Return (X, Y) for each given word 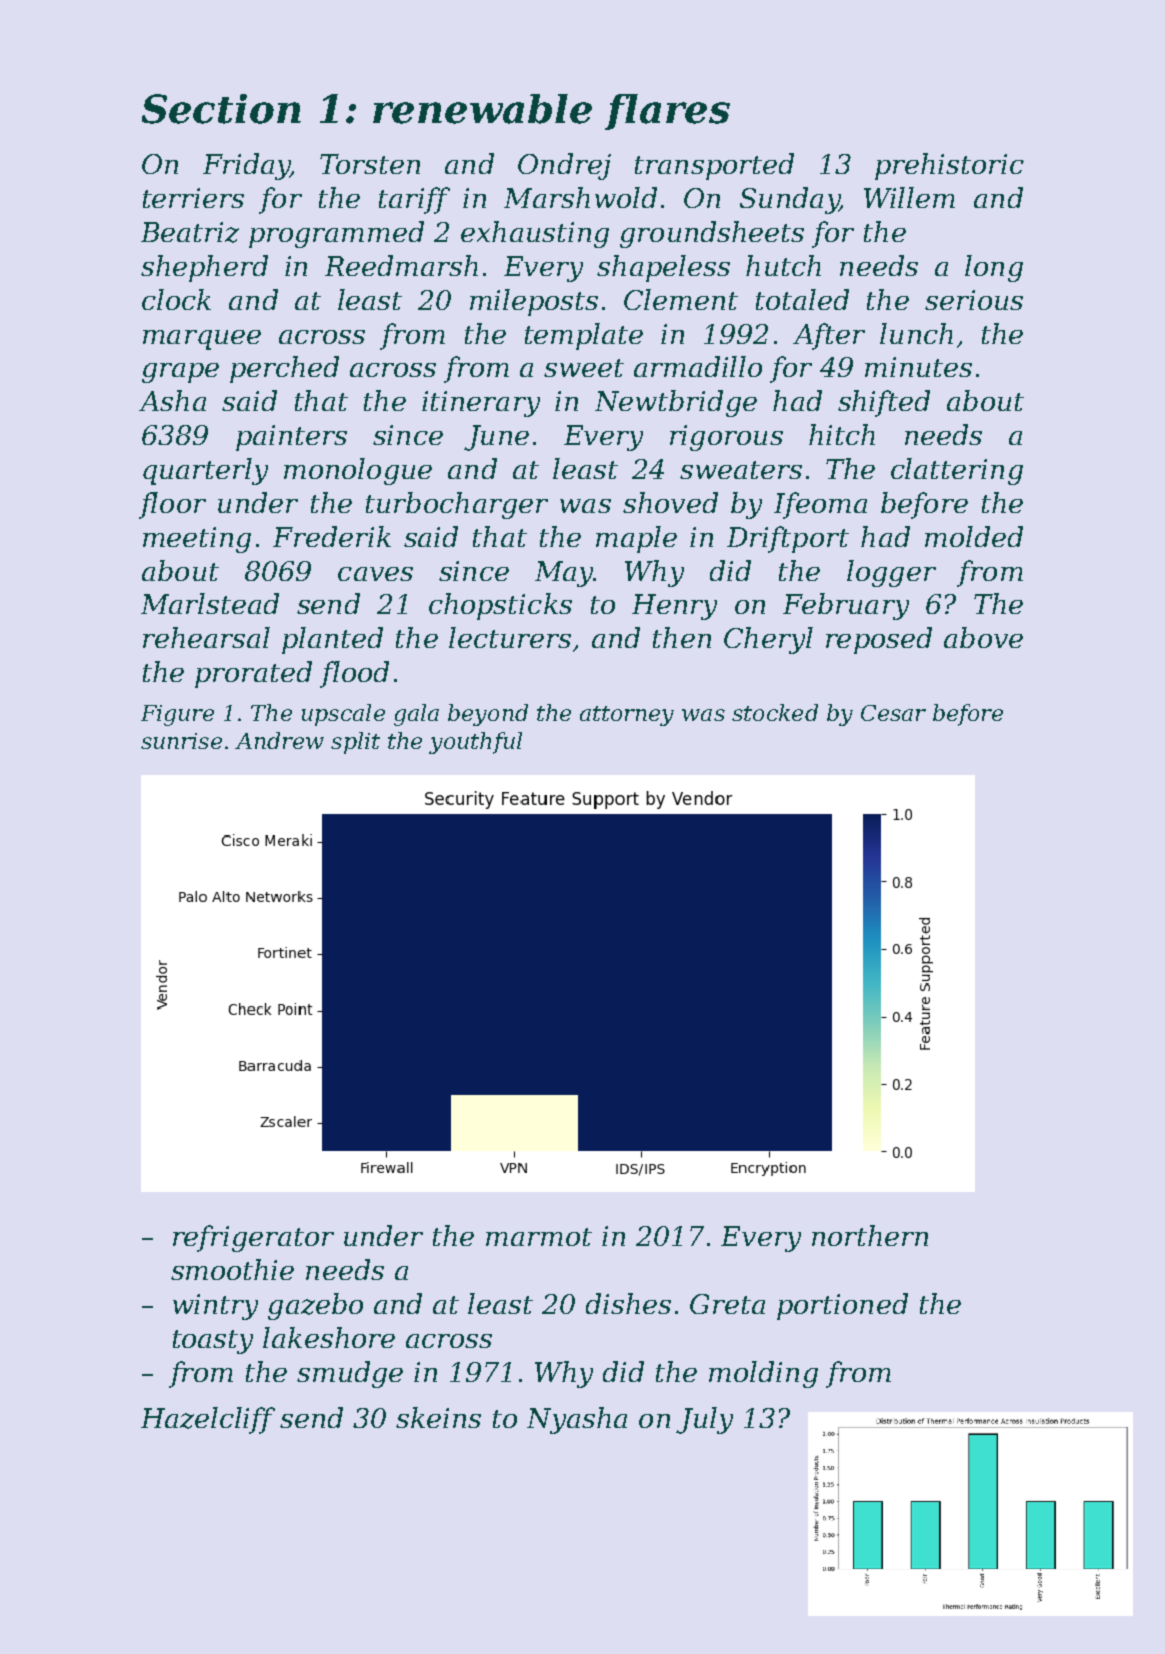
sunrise (181, 741)
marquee (202, 340)
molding (763, 1374)
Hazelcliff (208, 1420)
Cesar (893, 713)
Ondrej (564, 166)
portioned (842, 1306)
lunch (916, 333)
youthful (475, 743)
